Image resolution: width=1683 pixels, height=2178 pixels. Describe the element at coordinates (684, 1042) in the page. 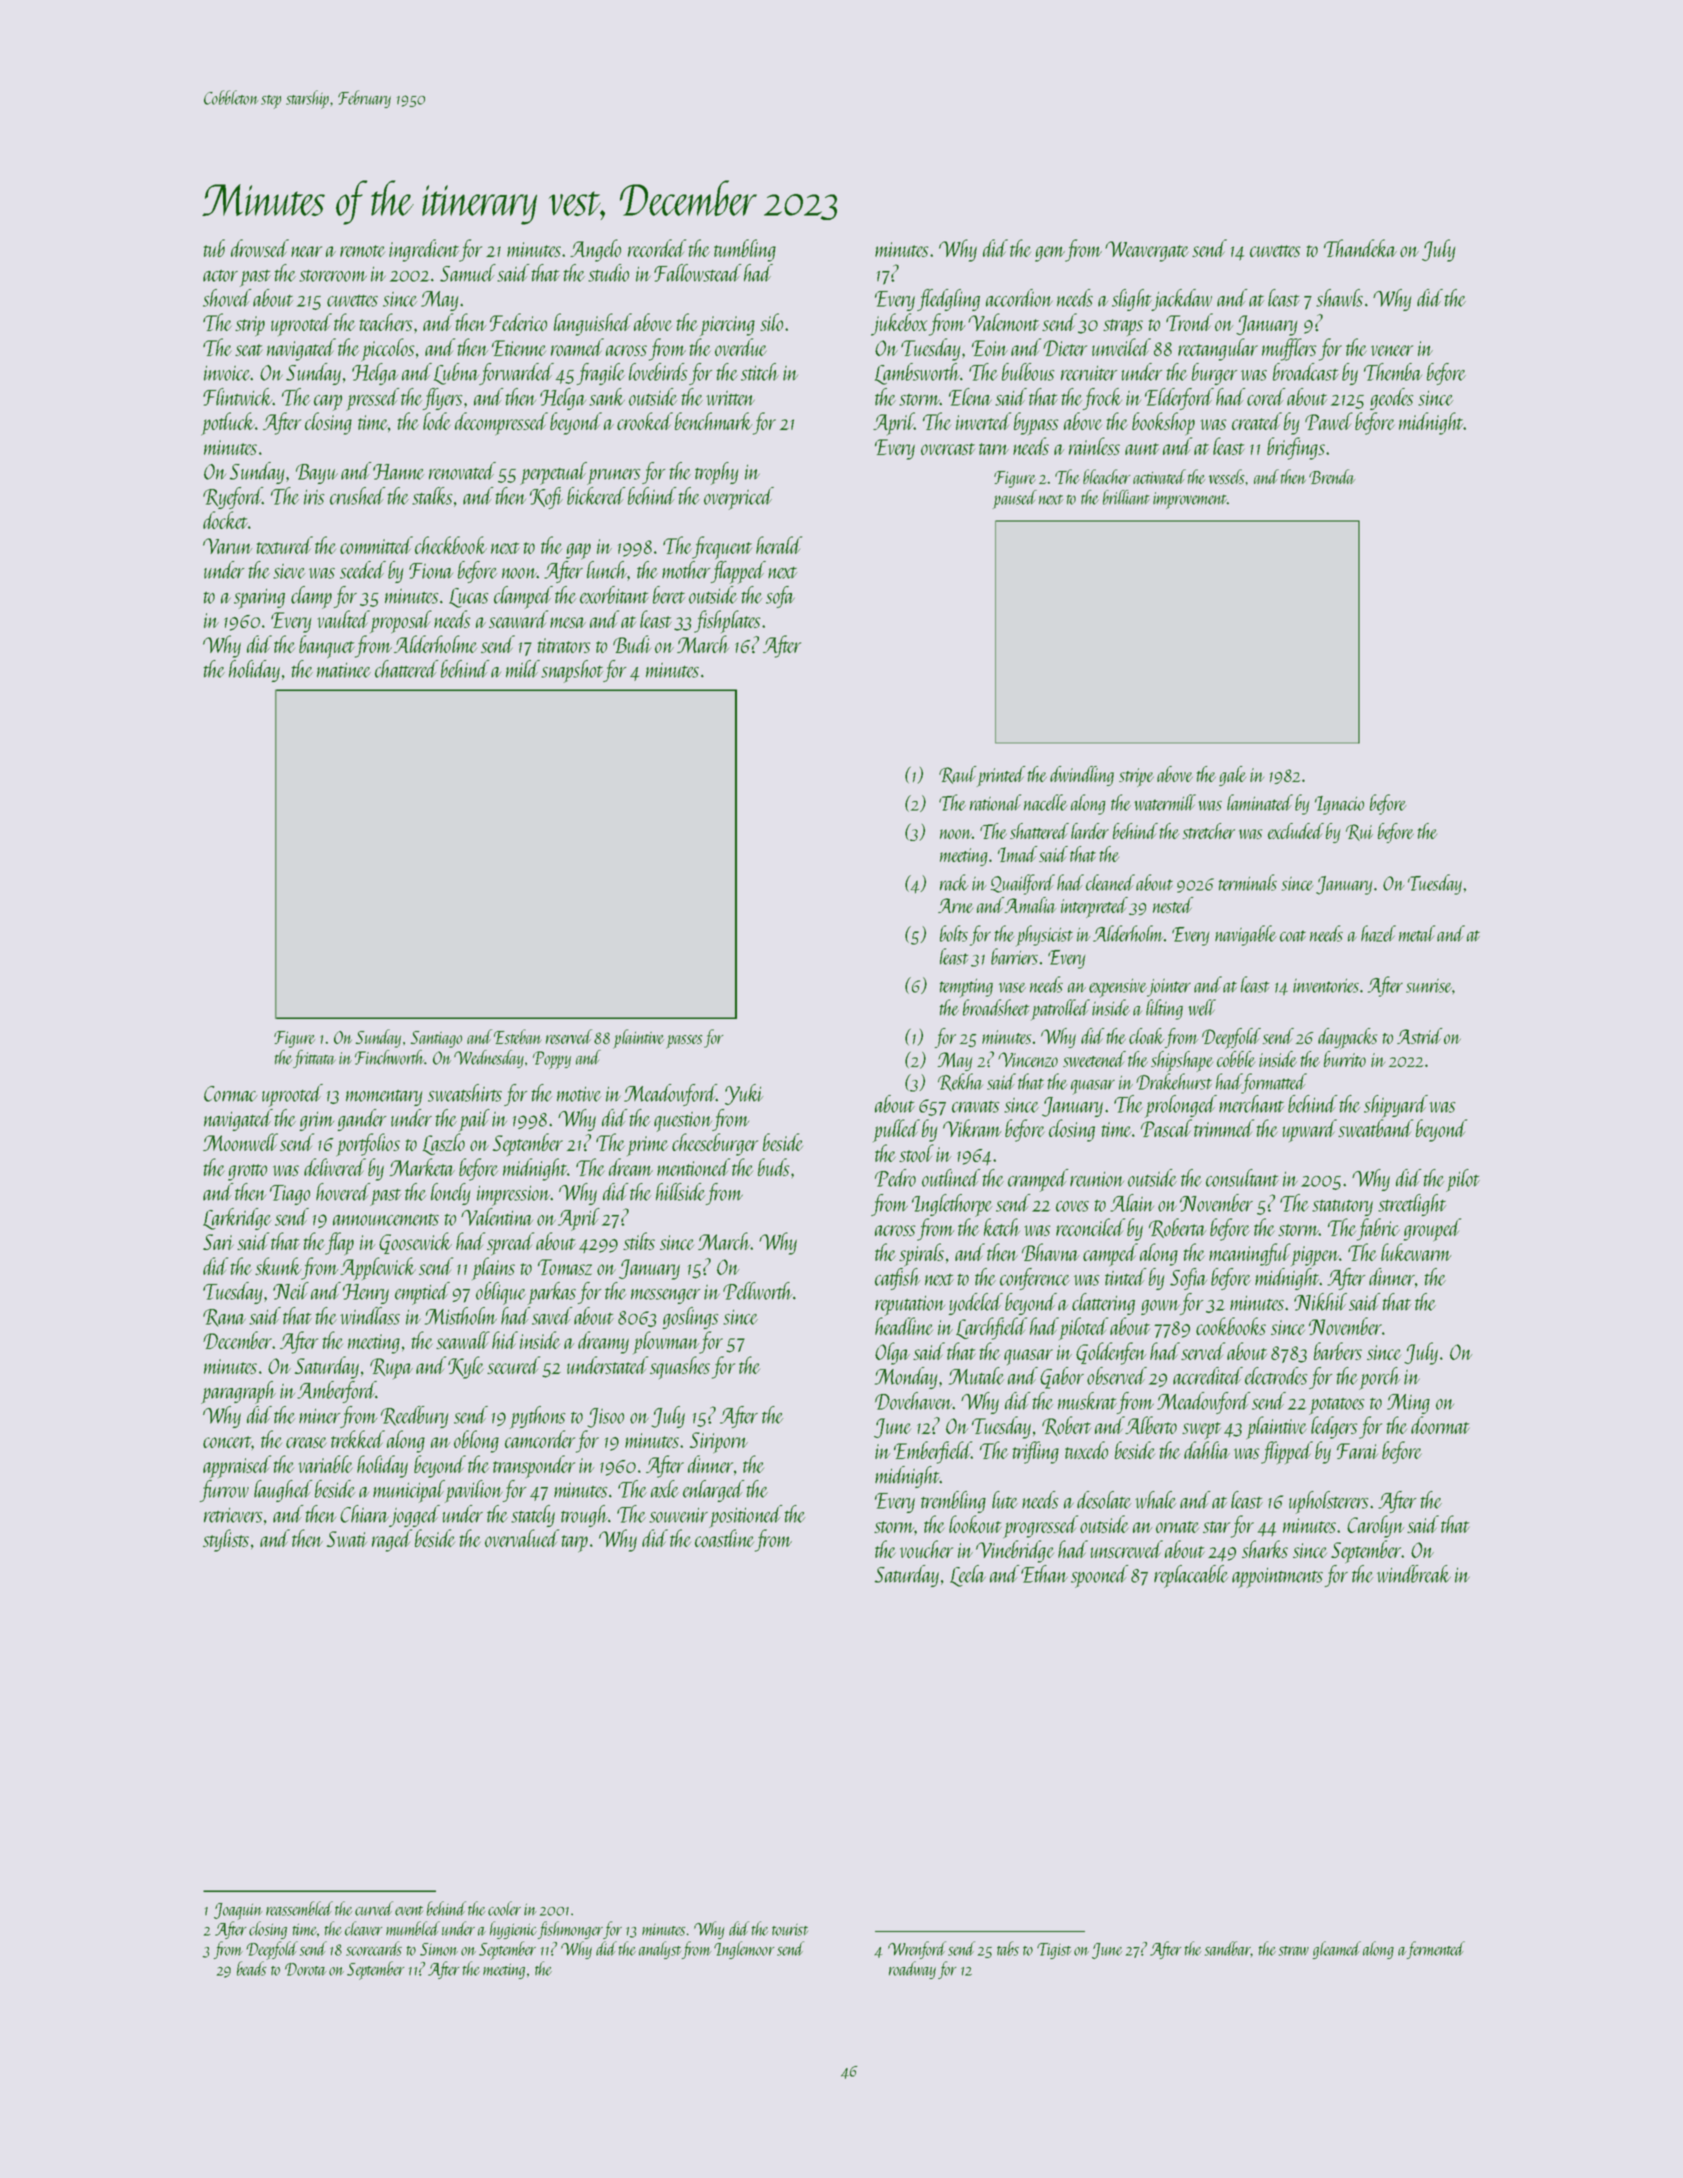

I see `passes` at that location.
